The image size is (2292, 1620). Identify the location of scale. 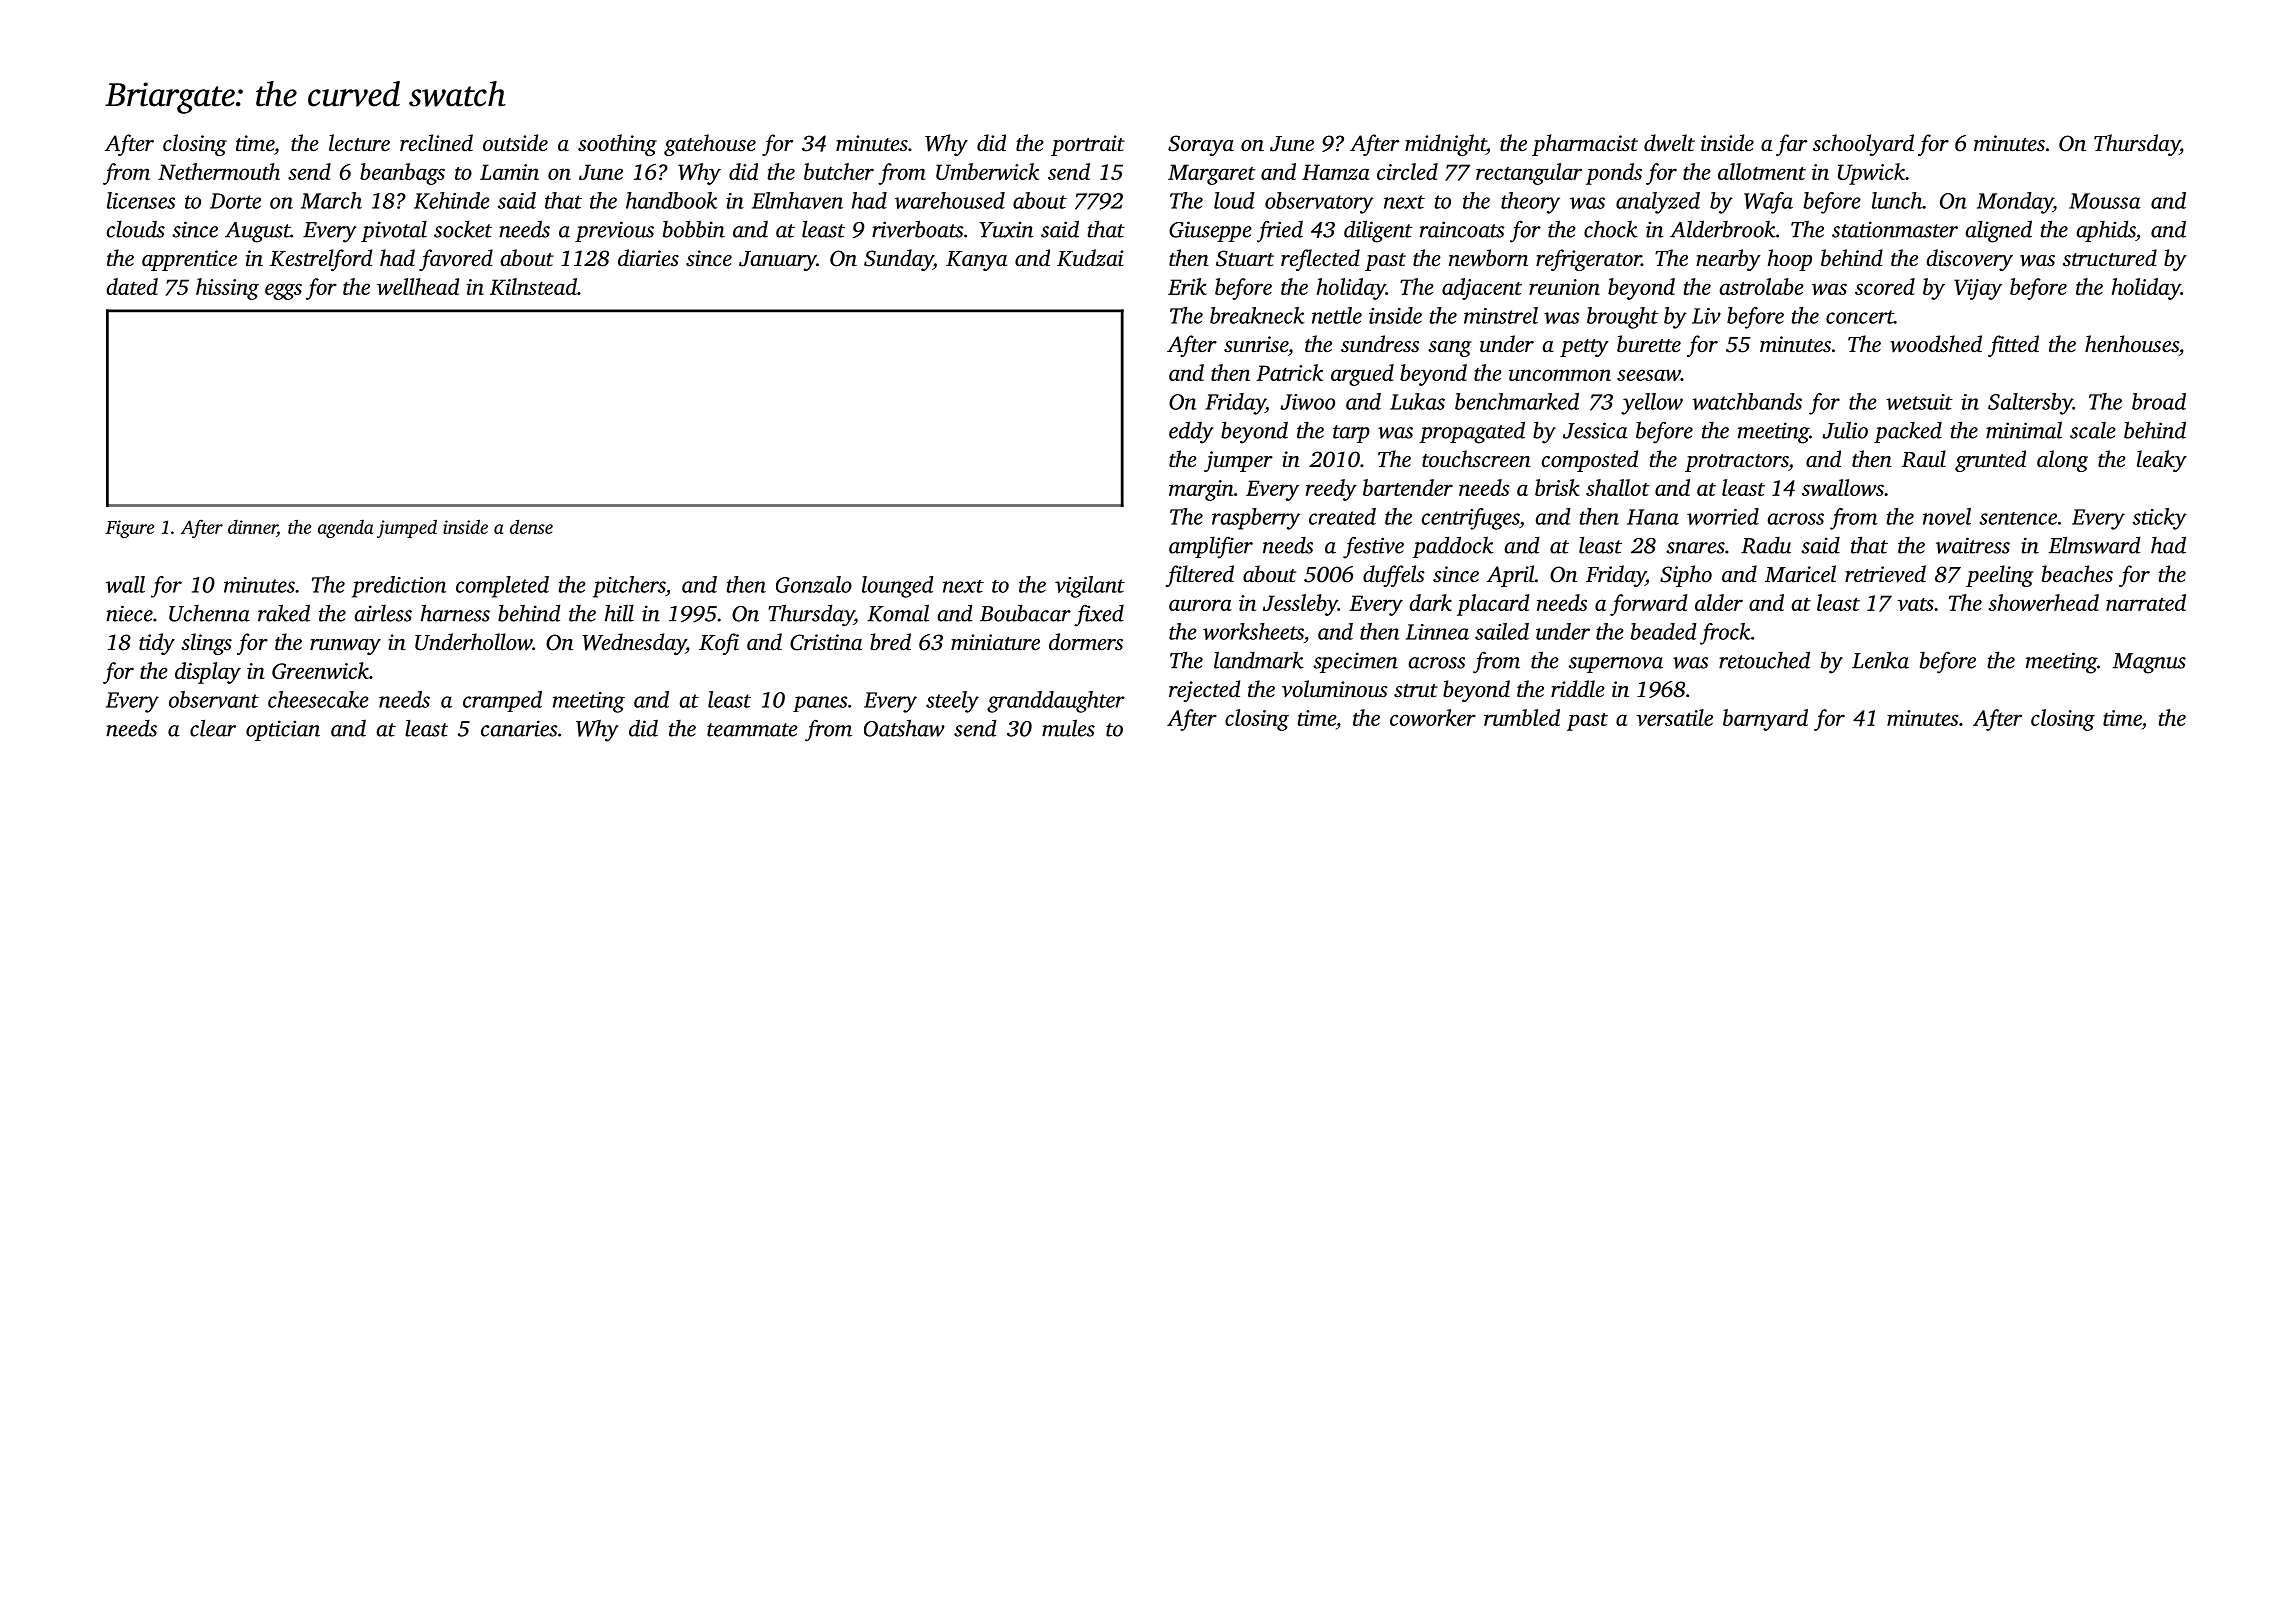
(2093, 430).
